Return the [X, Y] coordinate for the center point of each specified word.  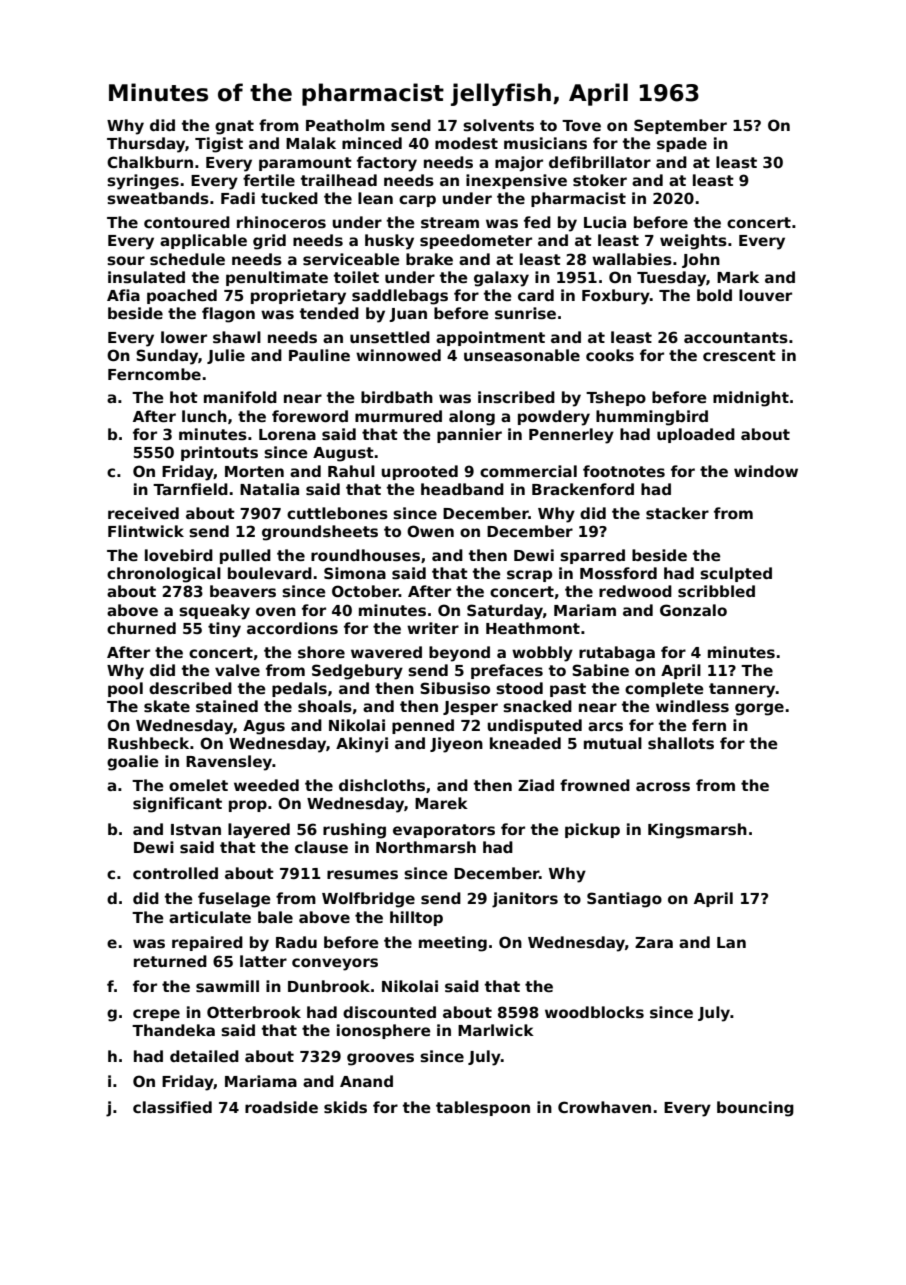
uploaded [696, 435]
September [680, 126]
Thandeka [173, 1030]
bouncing [755, 1109]
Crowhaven [604, 1107]
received [143, 513]
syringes [143, 182]
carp [417, 201]
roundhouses [365, 555]
